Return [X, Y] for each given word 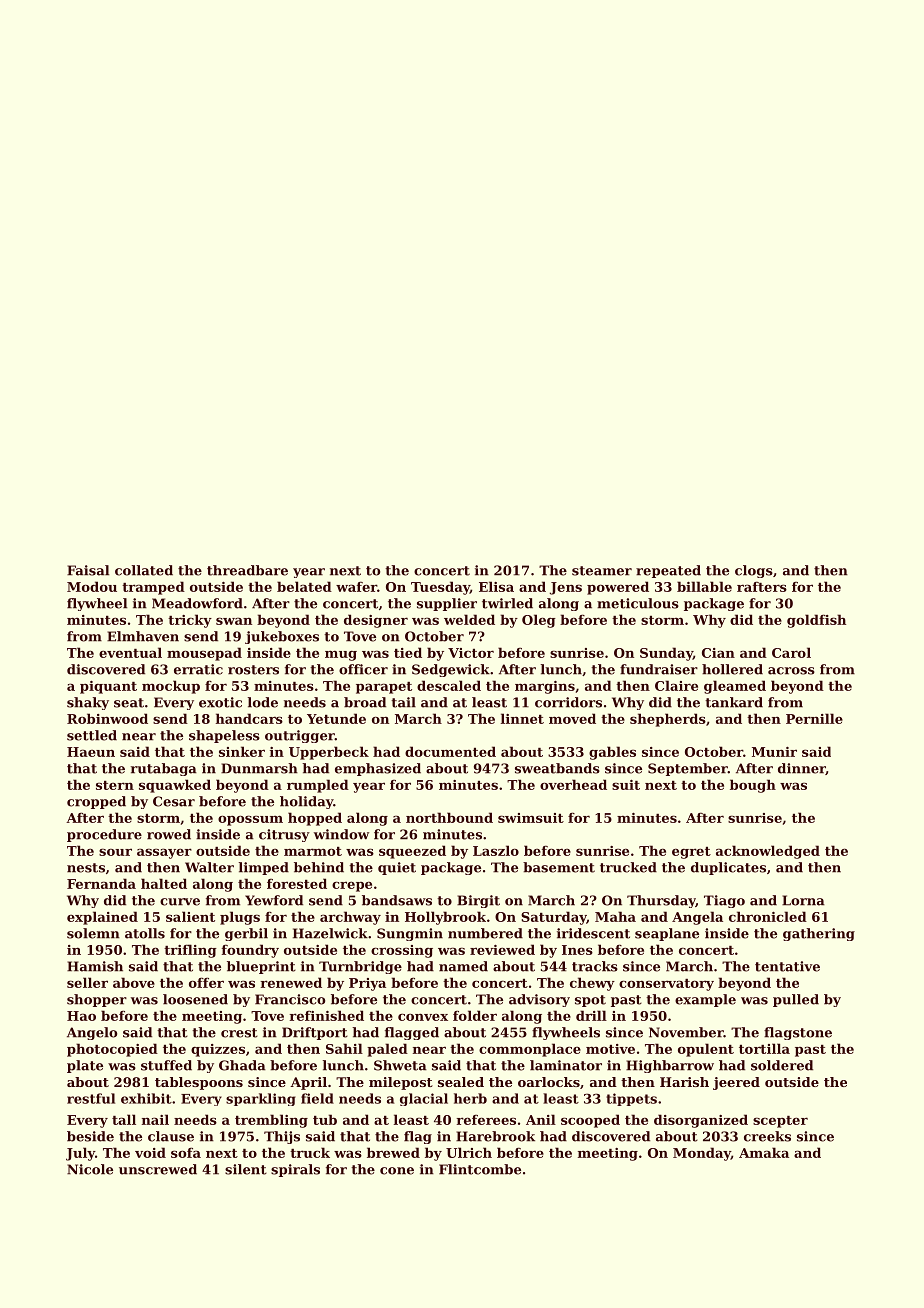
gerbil [246, 934]
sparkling [261, 1099]
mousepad [204, 654]
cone [397, 1171]
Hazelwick [330, 933]
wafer [356, 586]
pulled [796, 1000]
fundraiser [659, 669]
